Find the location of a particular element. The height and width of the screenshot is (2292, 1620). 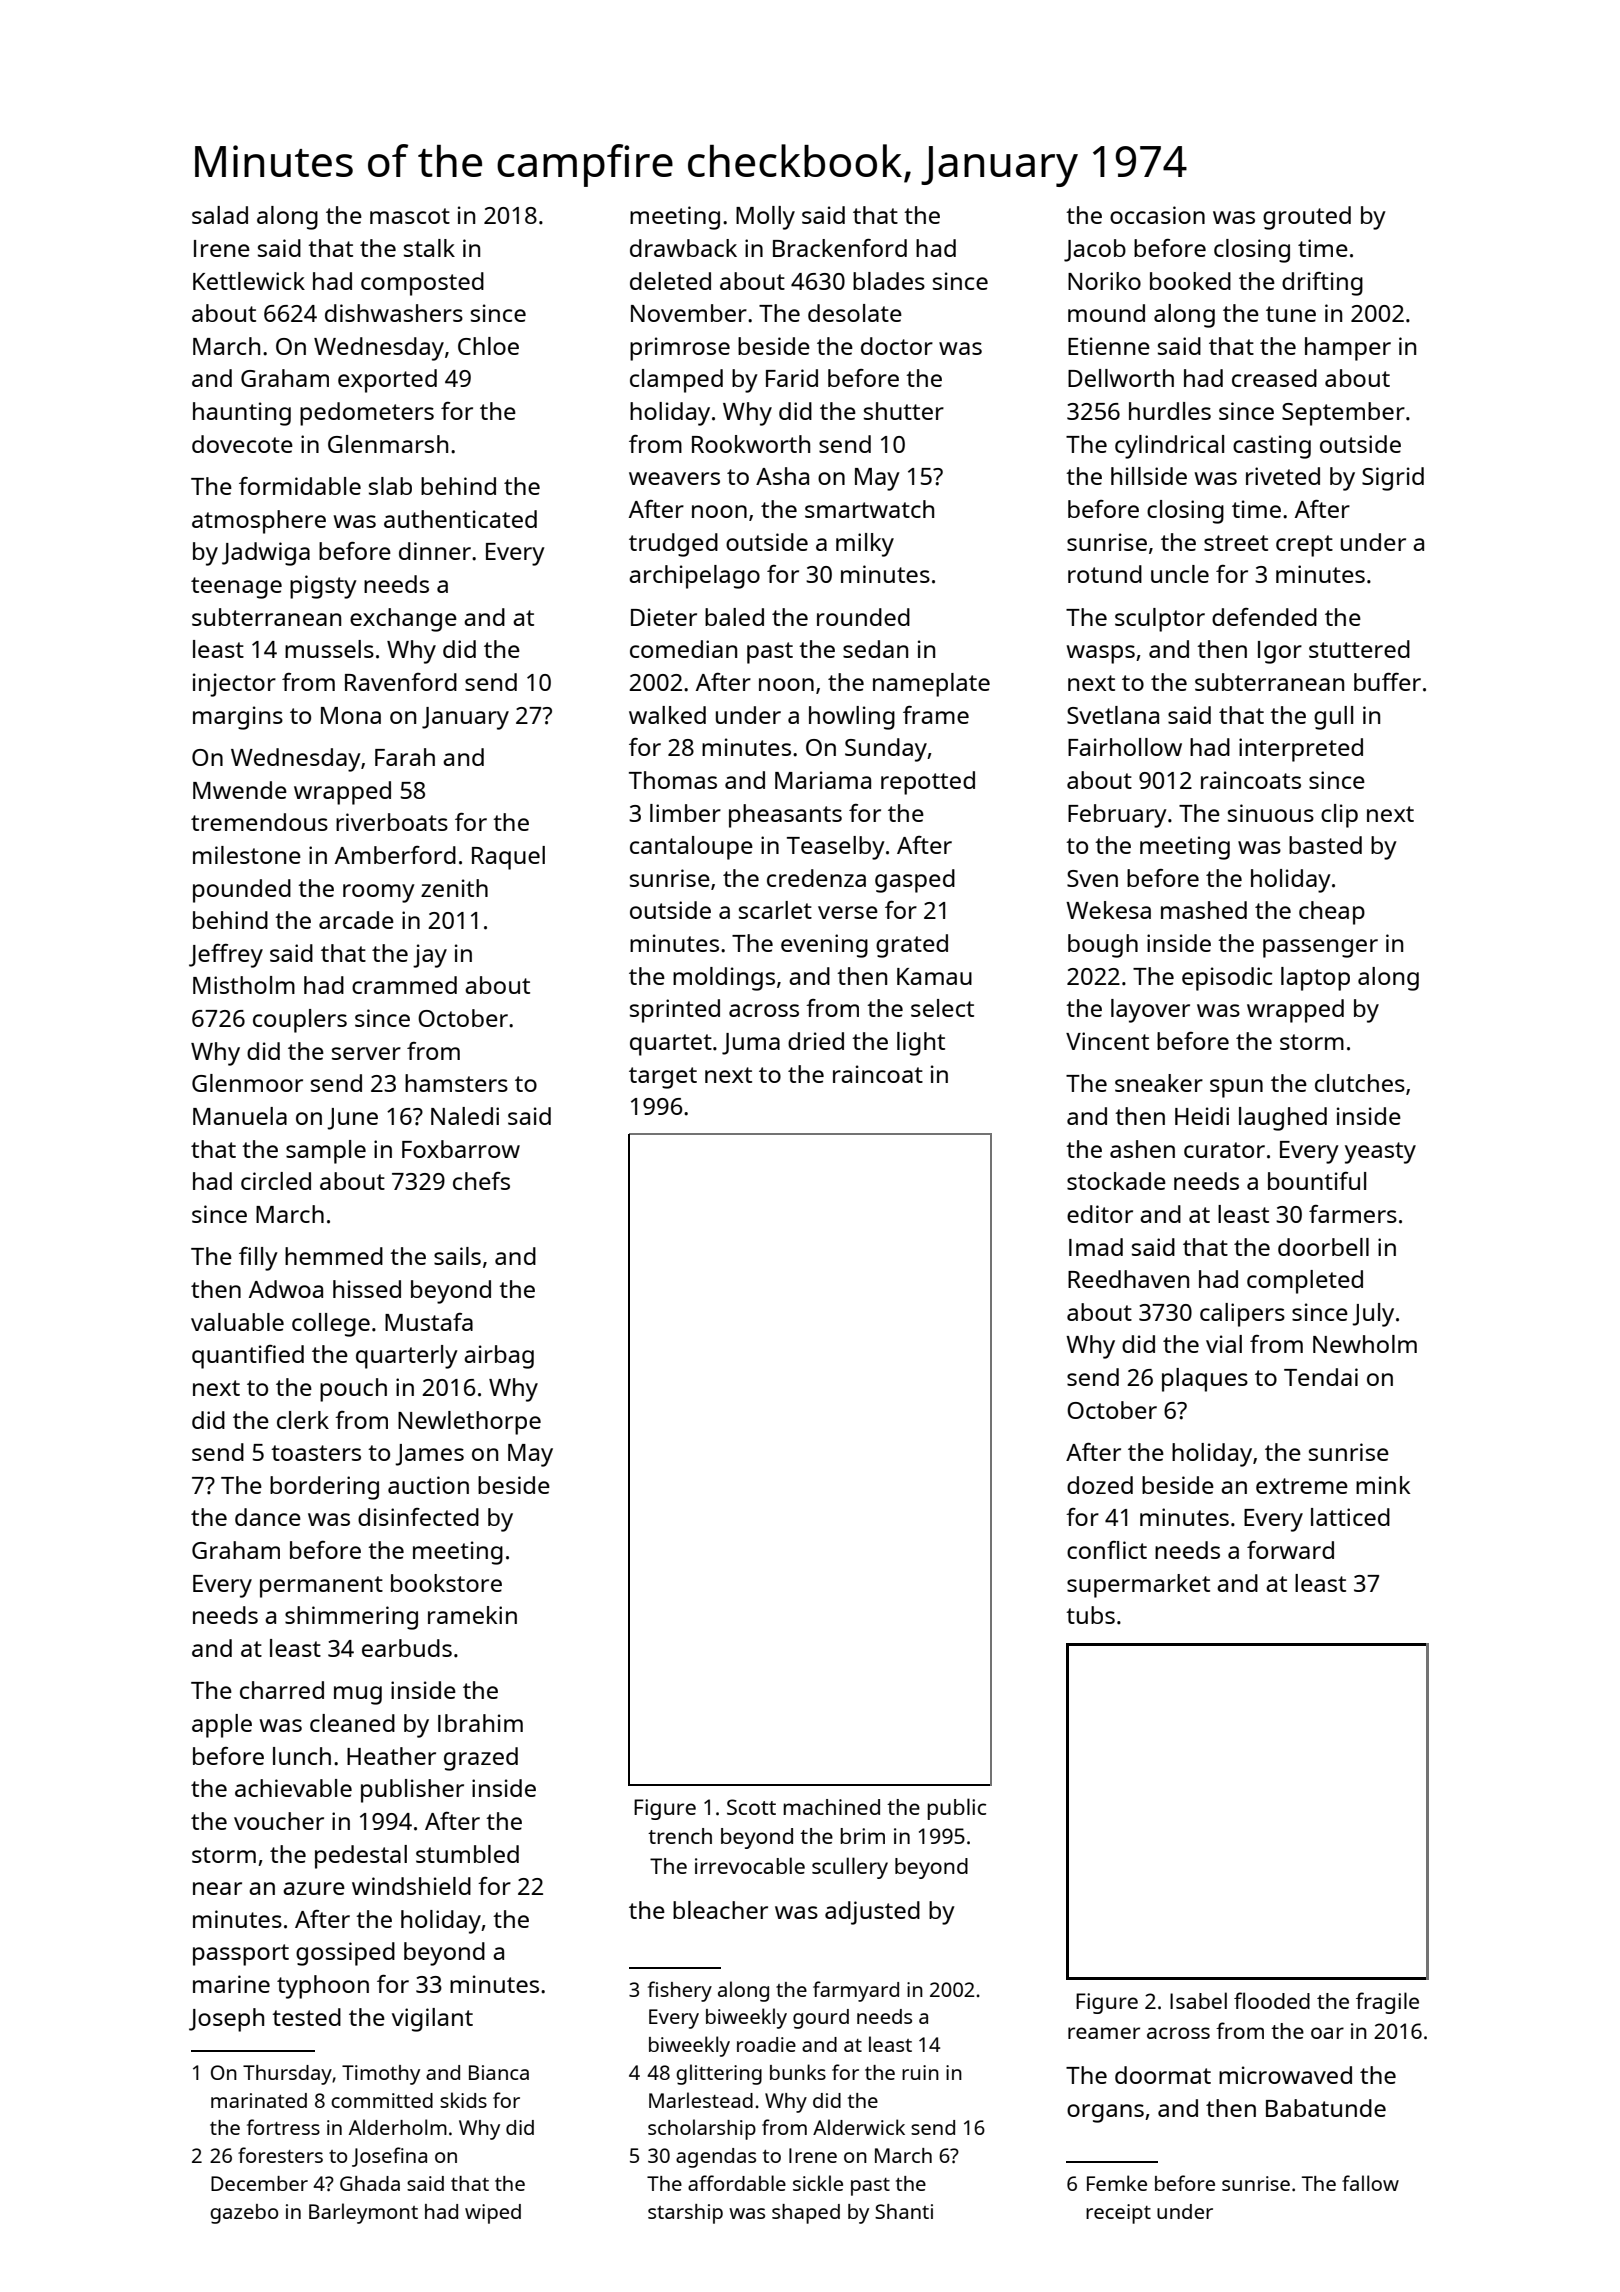

flooded is located at coordinates (1272, 2000).
